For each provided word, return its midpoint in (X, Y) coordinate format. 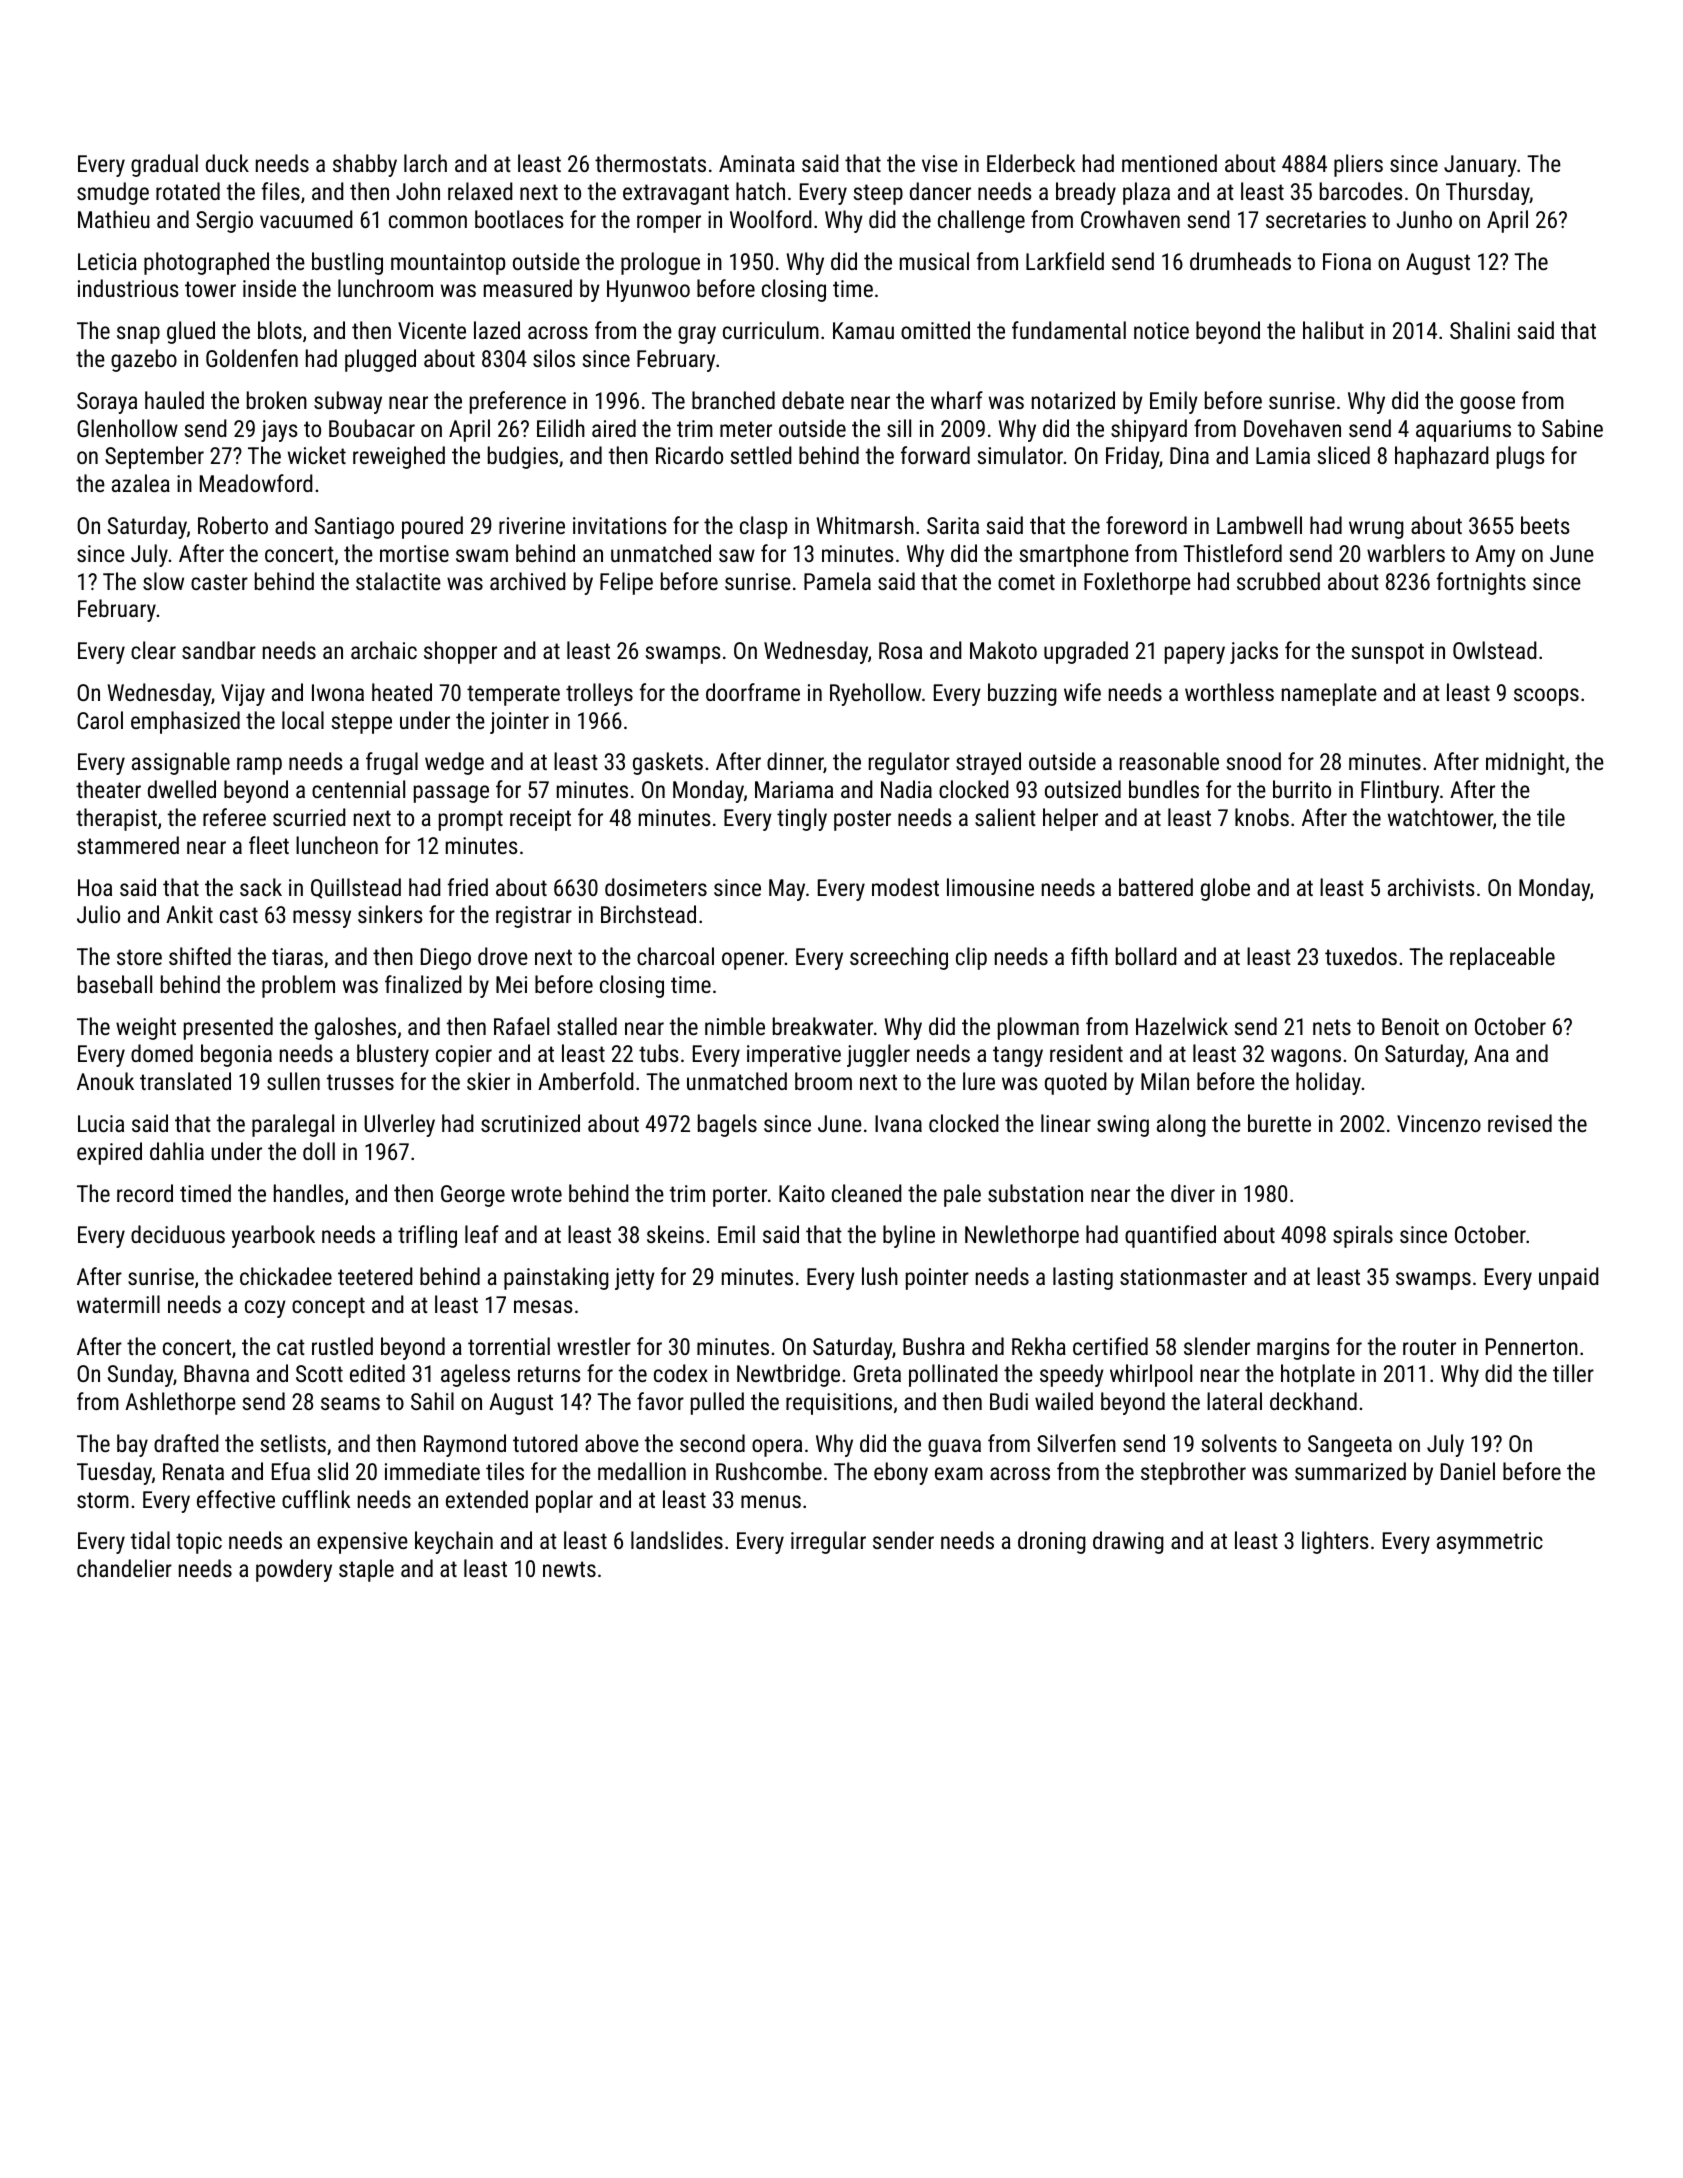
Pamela (837, 581)
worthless (1229, 692)
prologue (660, 263)
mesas (543, 1306)
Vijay (243, 695)
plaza (1146, 193)
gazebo (144, 360)
